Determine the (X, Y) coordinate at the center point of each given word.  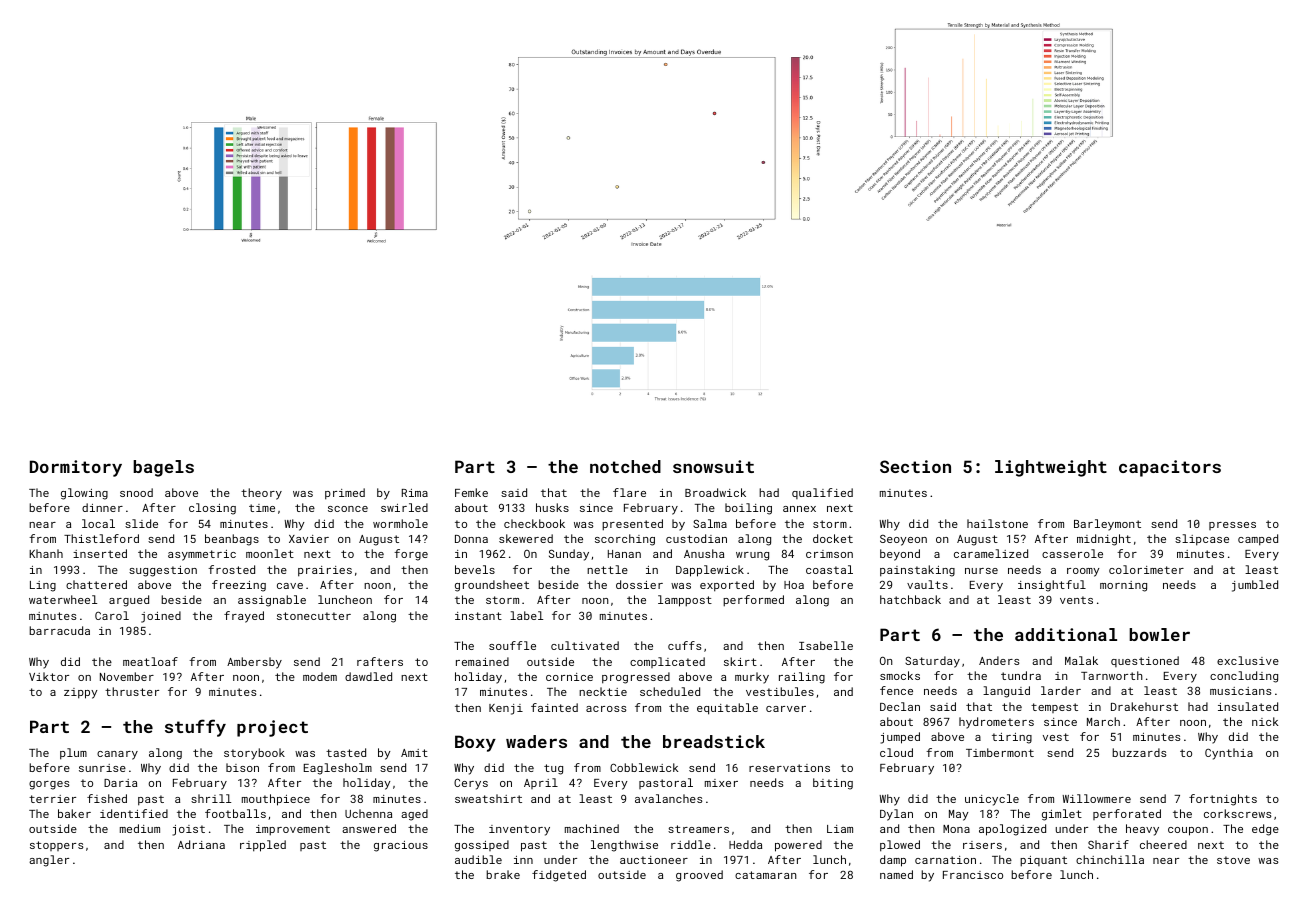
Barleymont (1107, 525)
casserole (1072, 553)
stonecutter (314, 616)
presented (632, 525)
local (98, 523)
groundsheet (492, 586)
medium (140, 828)
